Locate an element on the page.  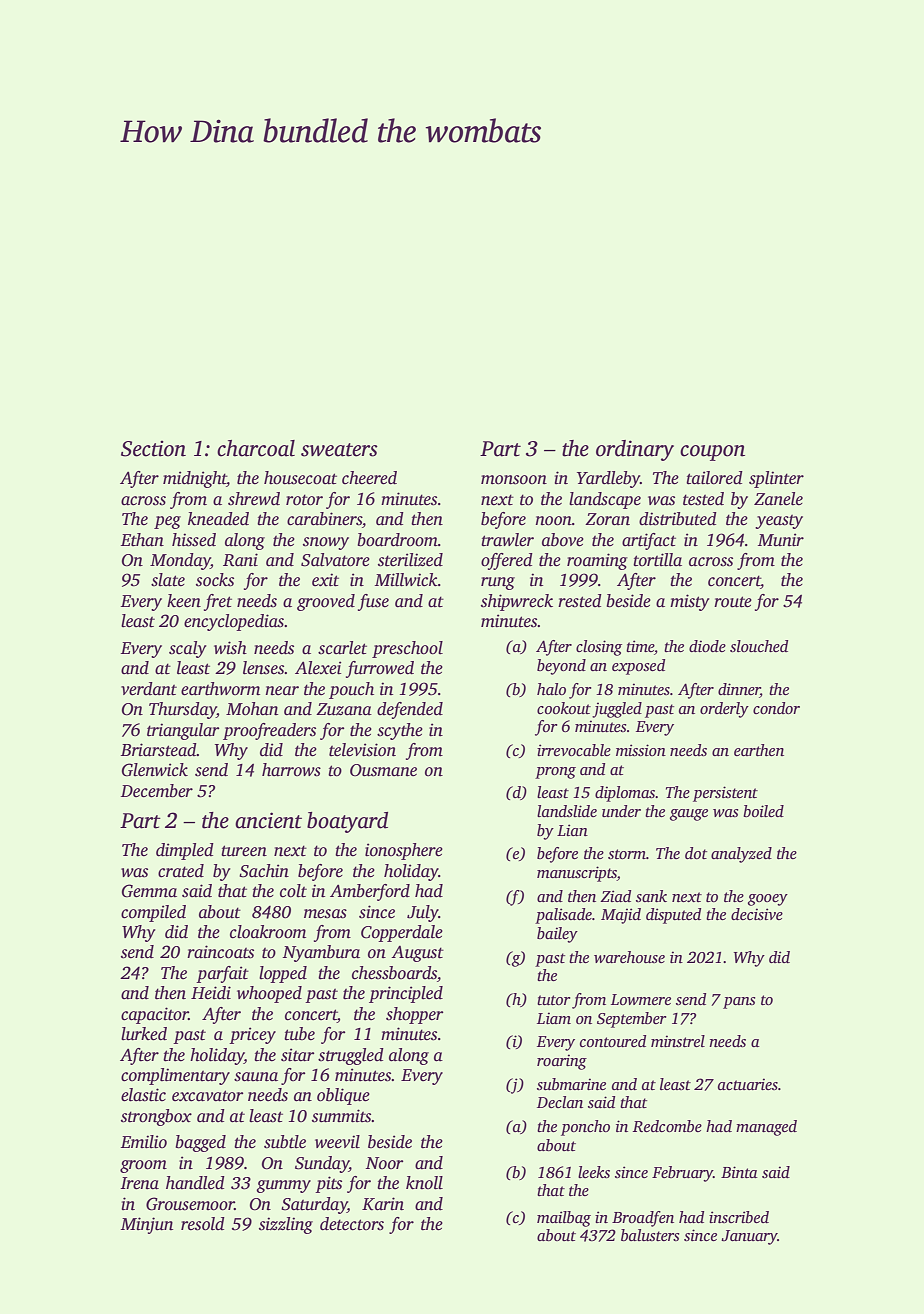
Minjun is located at coordinates (147, 1225).
